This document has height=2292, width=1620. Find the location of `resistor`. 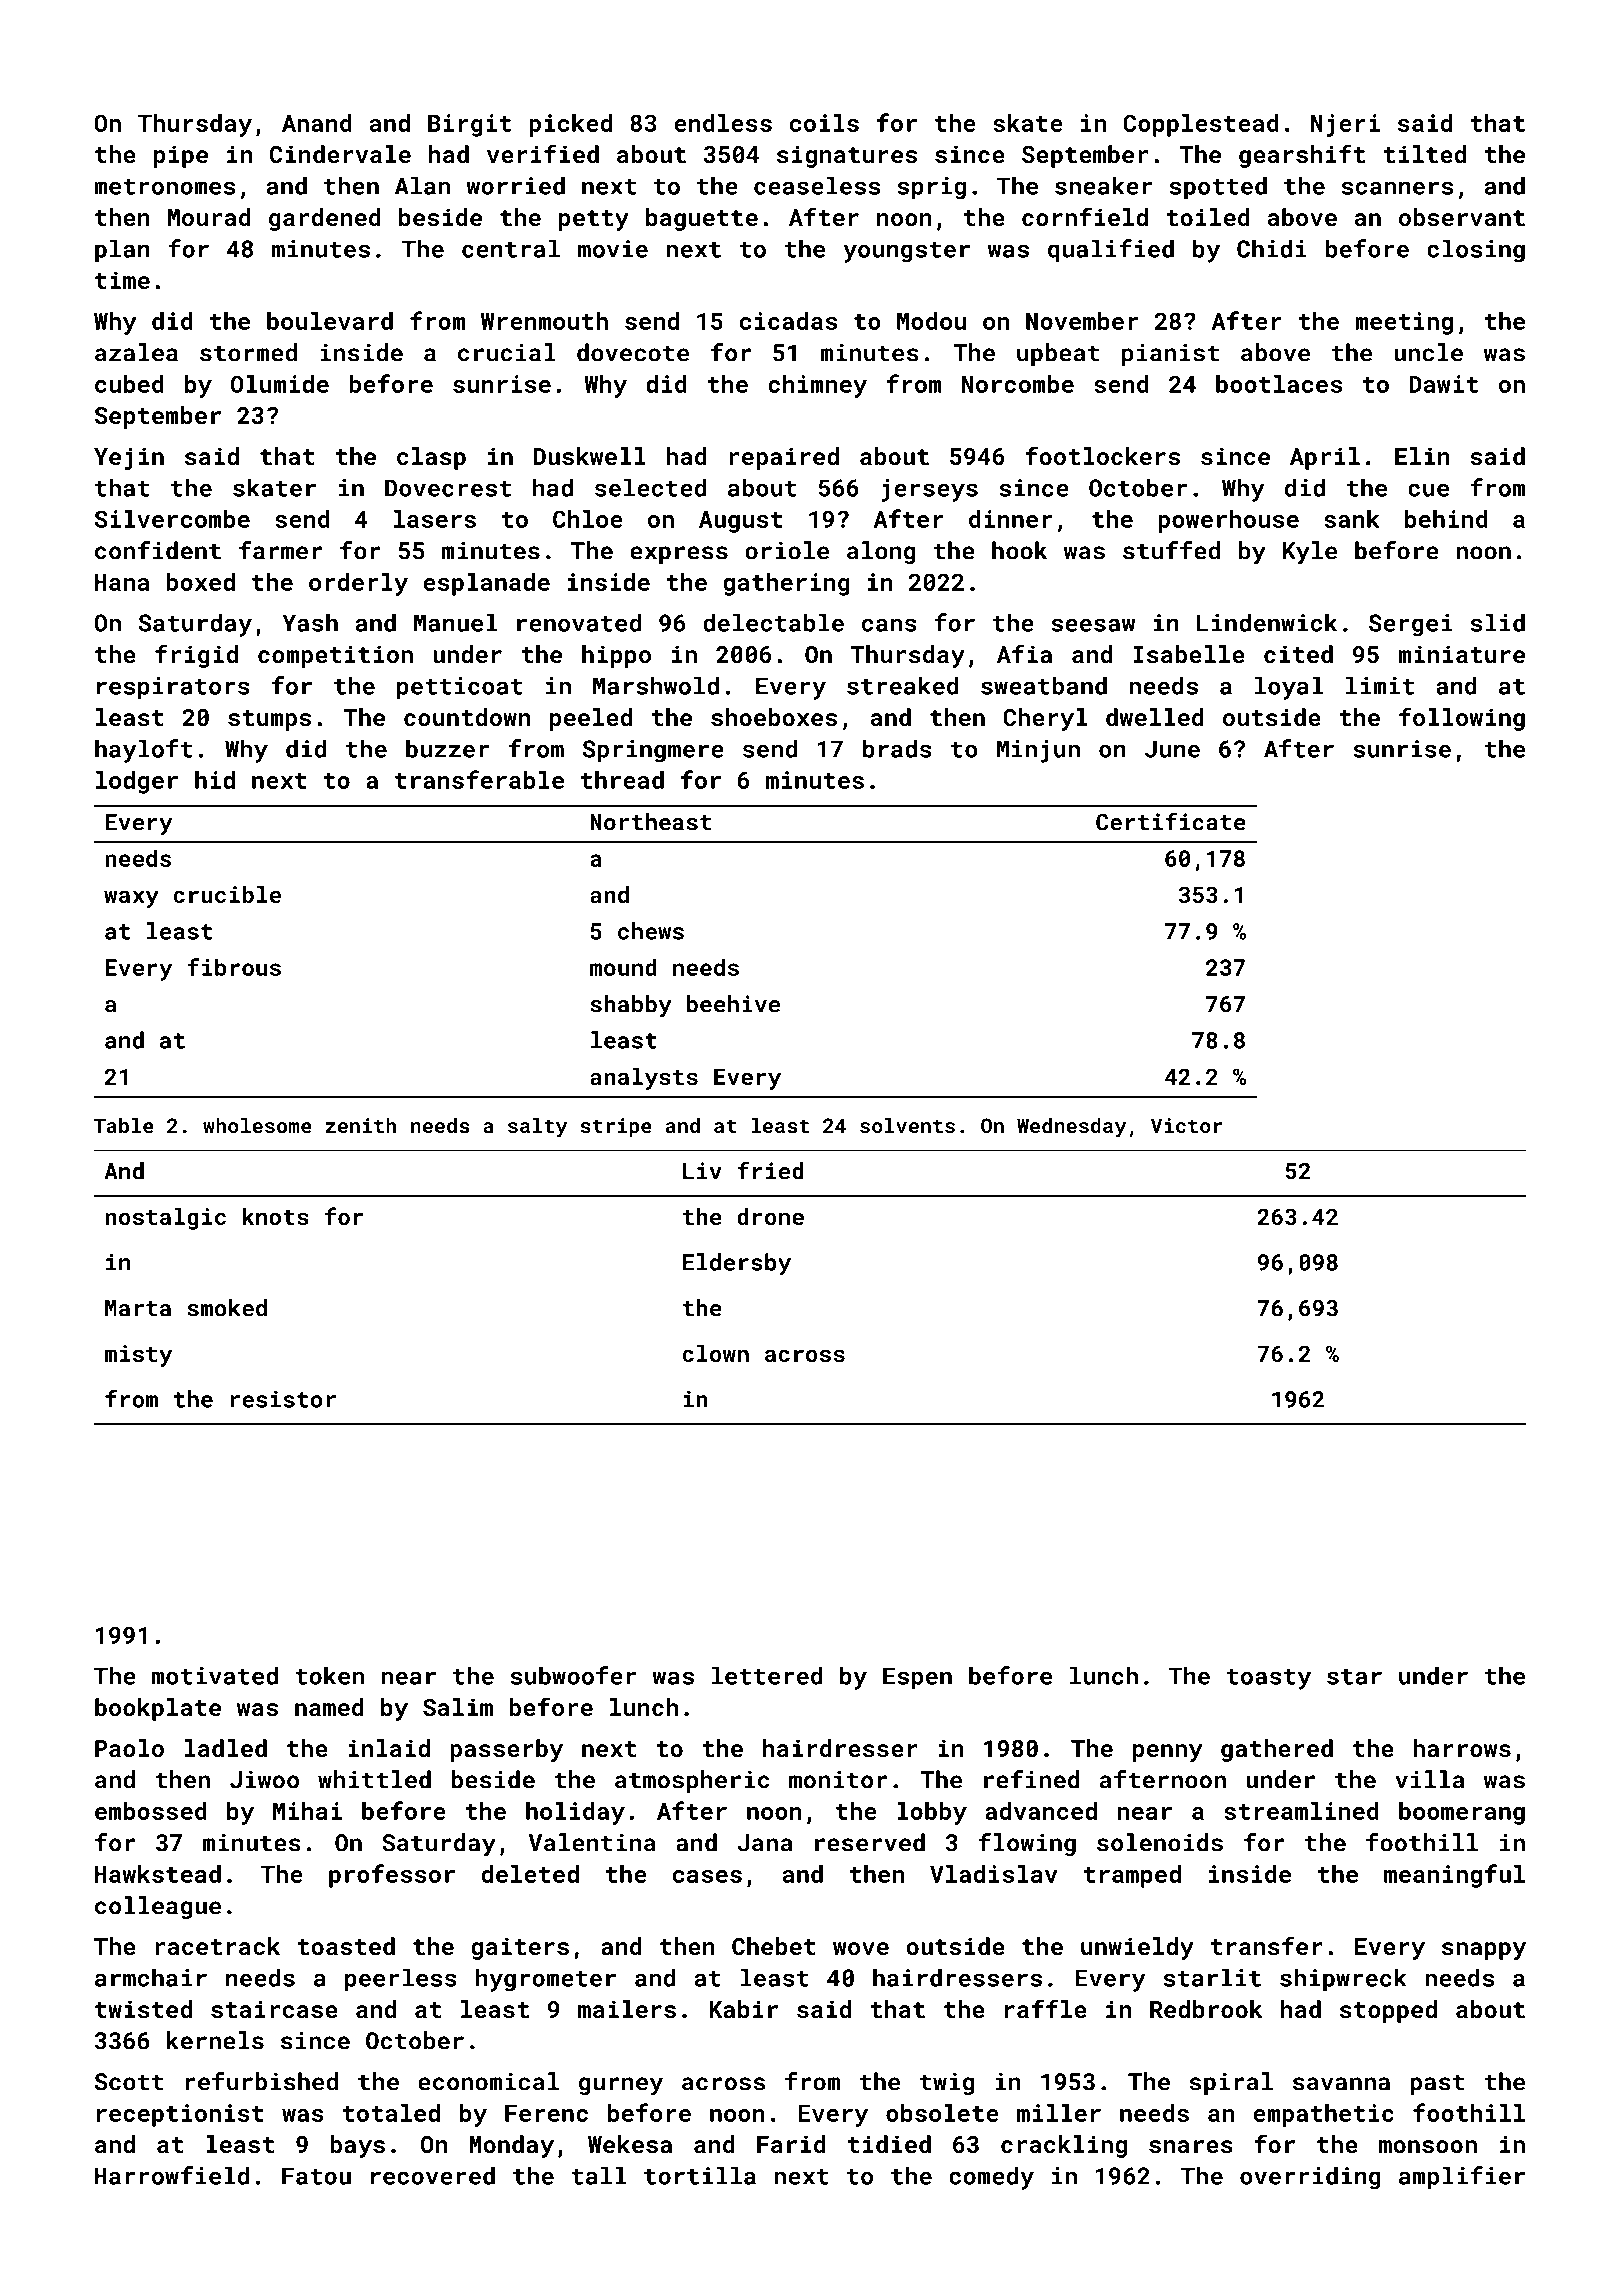

resistor is located at coordinates (283, 1399).
